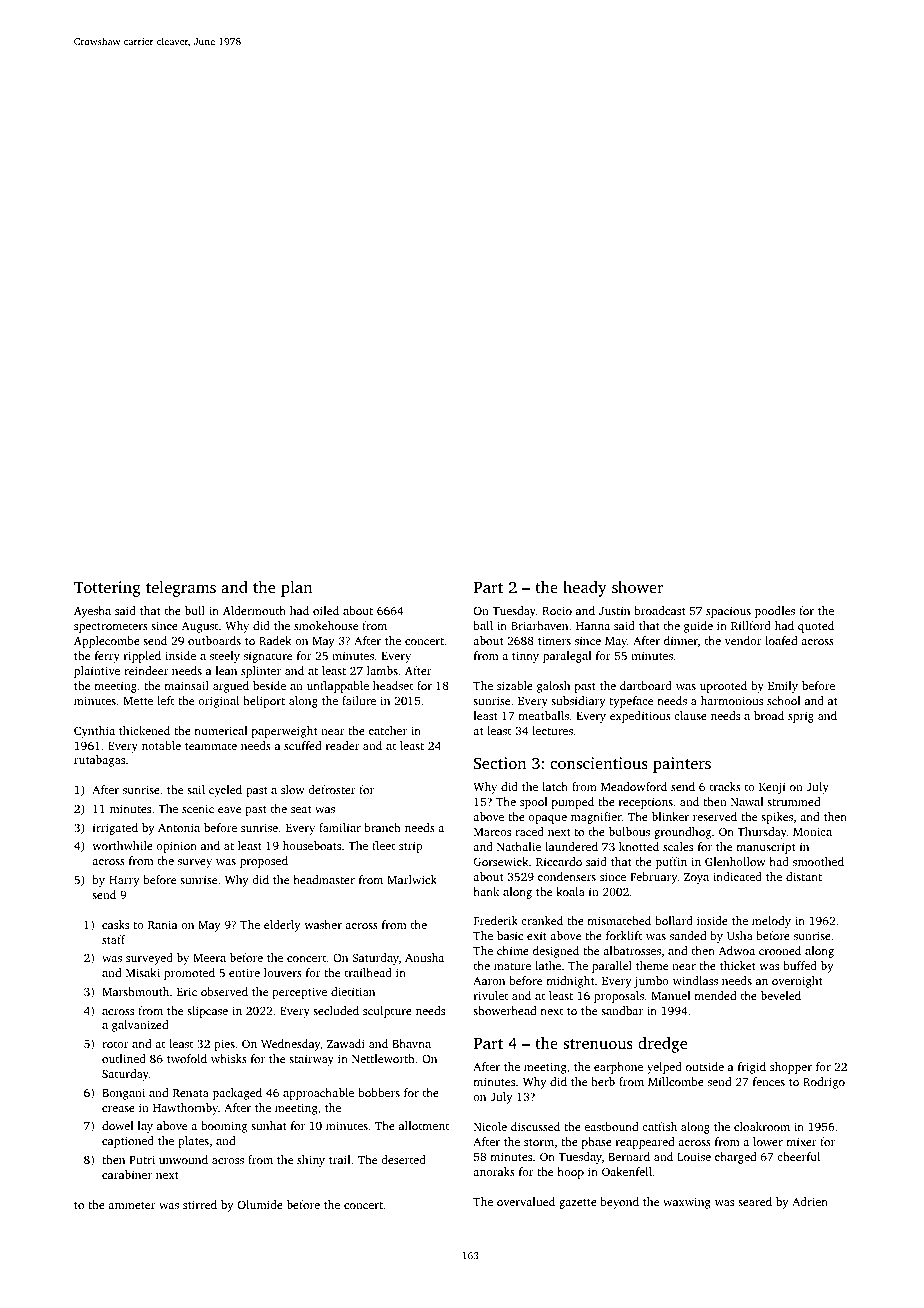  Describe the element at coordinates (762, 1126) in the screenshot. I see `cloakroom` at that location.
